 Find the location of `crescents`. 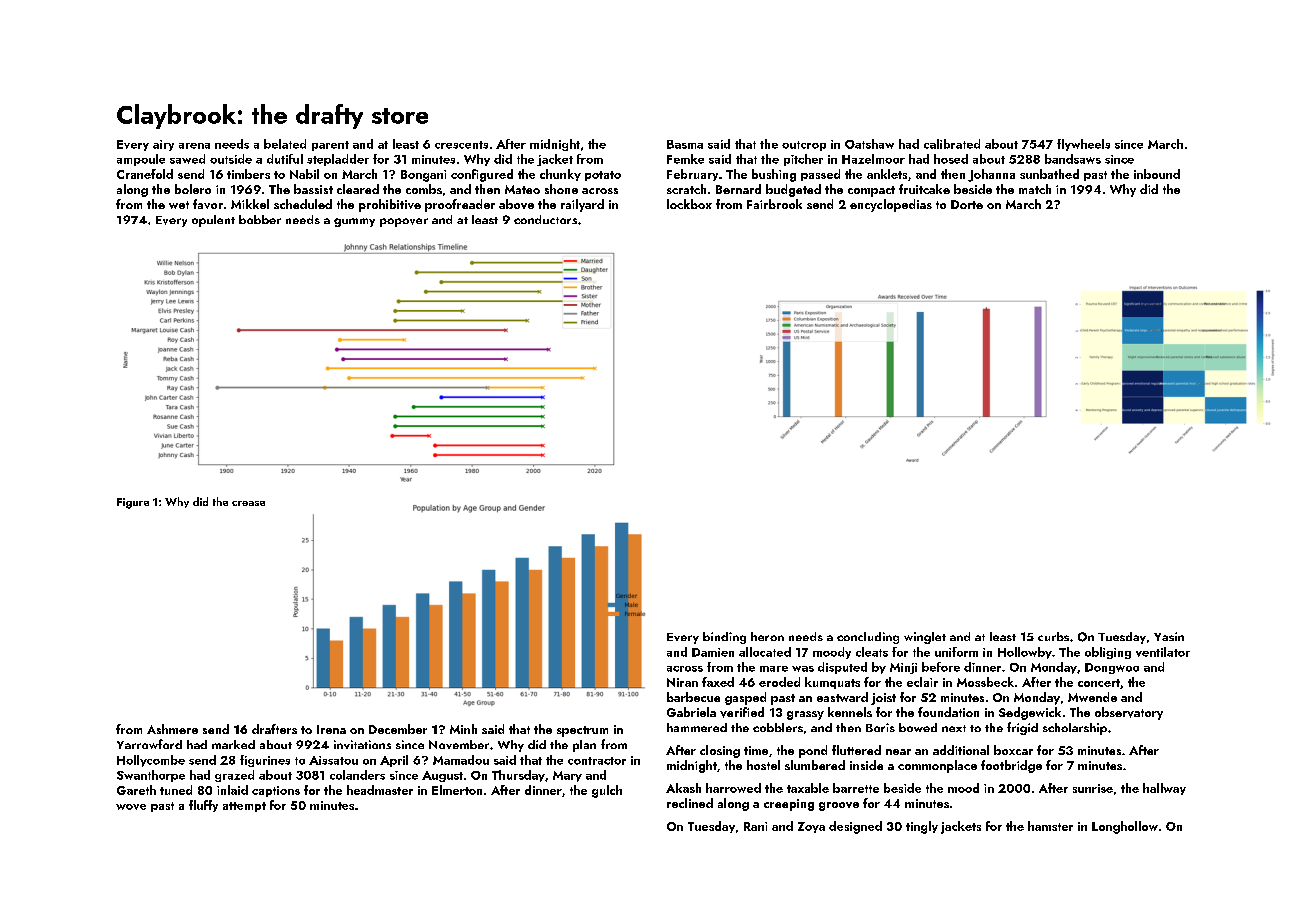

crescents is located at coordinates (461, 145).
